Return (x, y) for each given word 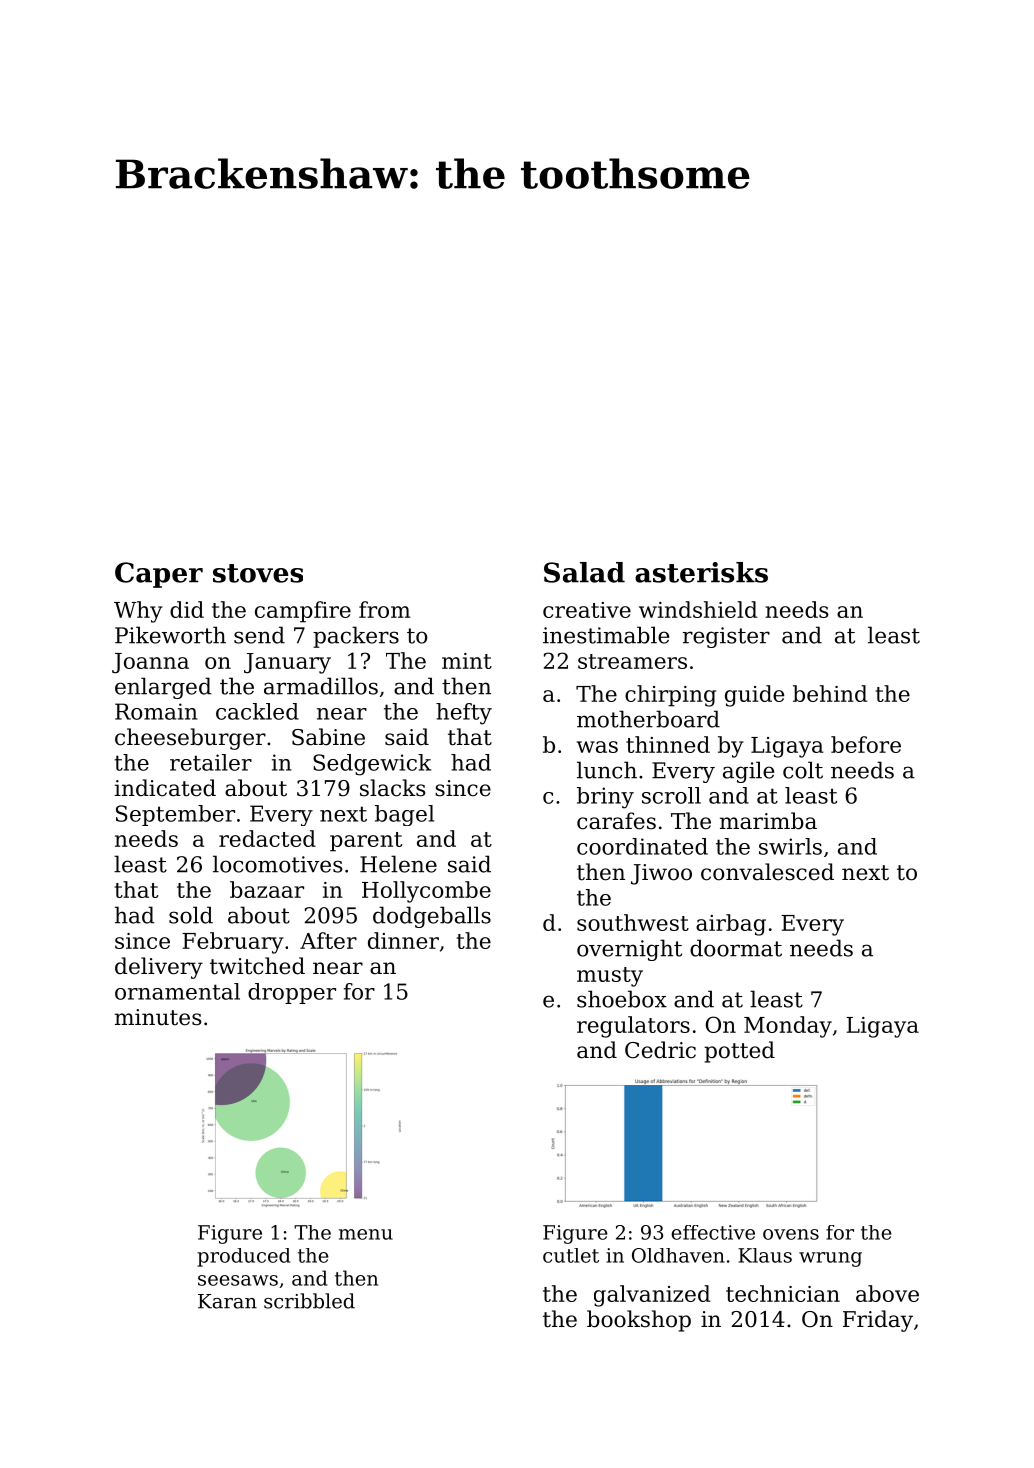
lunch (607, 770)
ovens (791, 1234)
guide (754, 696)
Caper (159, 575)
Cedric (660, 1050)
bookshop (639, 1321)
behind (830, 693)
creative (587, 610)
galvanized (652, 1296)
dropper (292, 993)
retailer (211, 762)
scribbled (309, 1301)
